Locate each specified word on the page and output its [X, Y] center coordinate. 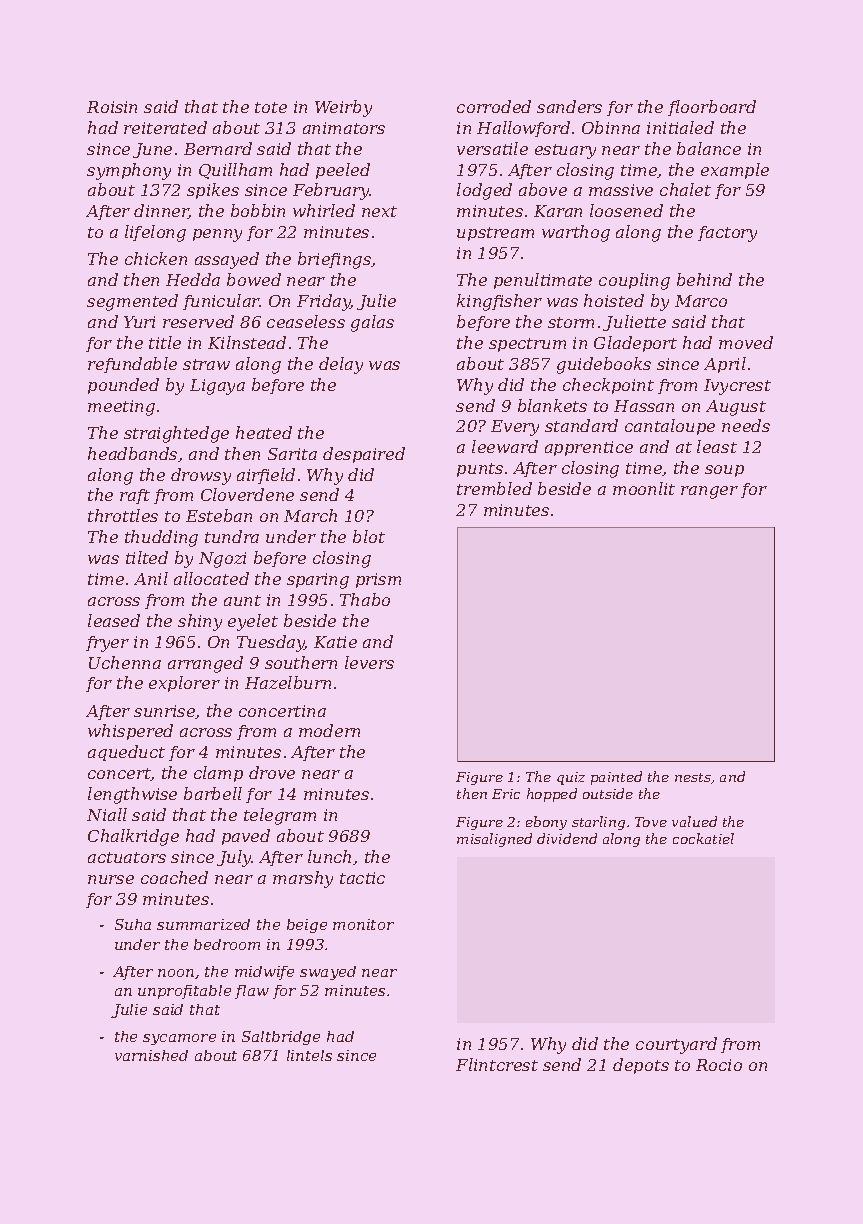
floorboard [712, 108]
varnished [151, 1055]
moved [746, 342]
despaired [364, 455]
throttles [123, 515]
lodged [484, 191]
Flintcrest [497, 1064]
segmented [132, 302]
